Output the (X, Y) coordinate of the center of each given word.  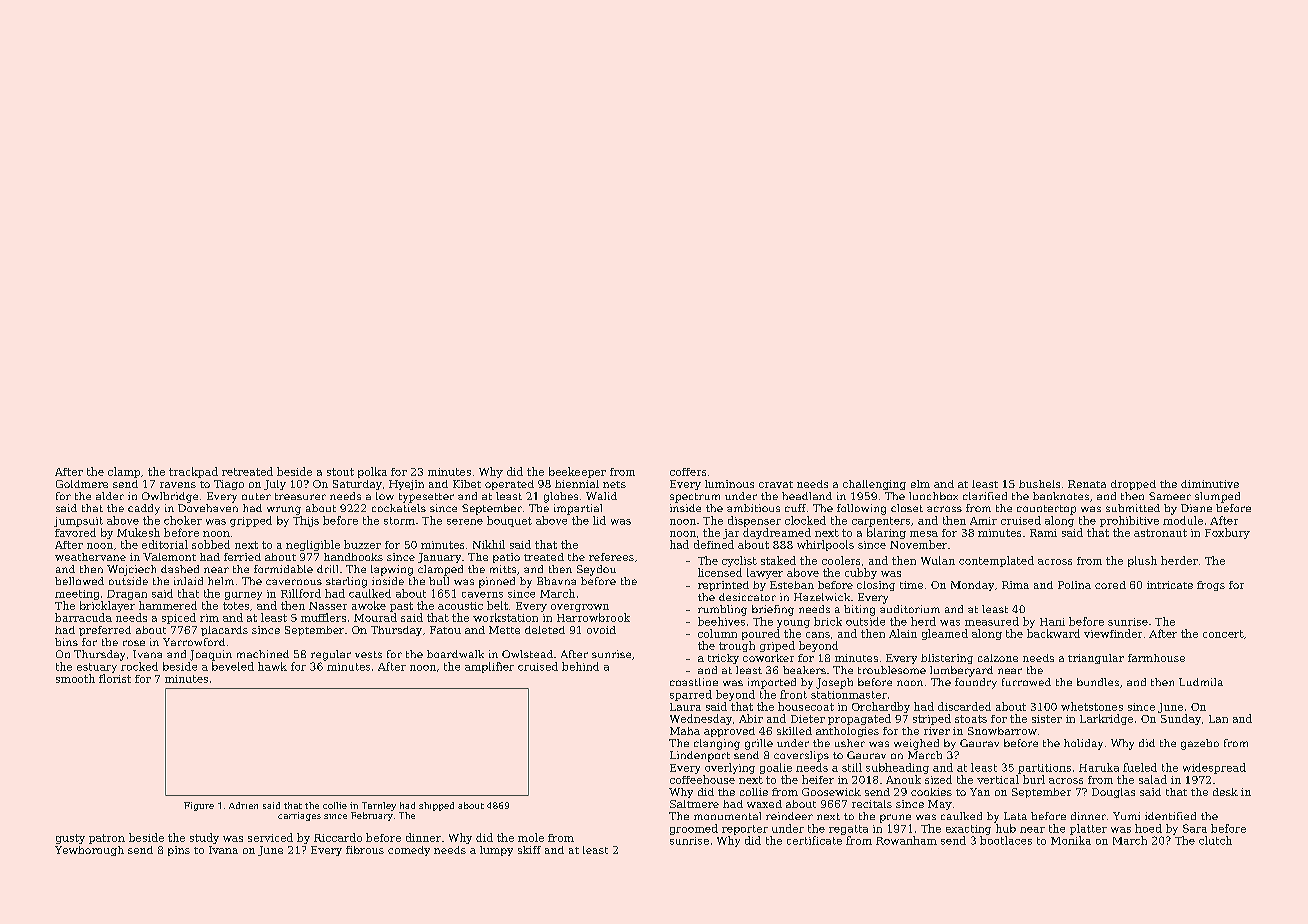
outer (256, 496)
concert (1223, 634)
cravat (776, 484)
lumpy (496, 851)
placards (224, 631)
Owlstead (527, 654)
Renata (1087, 484)
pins (179, 851)
